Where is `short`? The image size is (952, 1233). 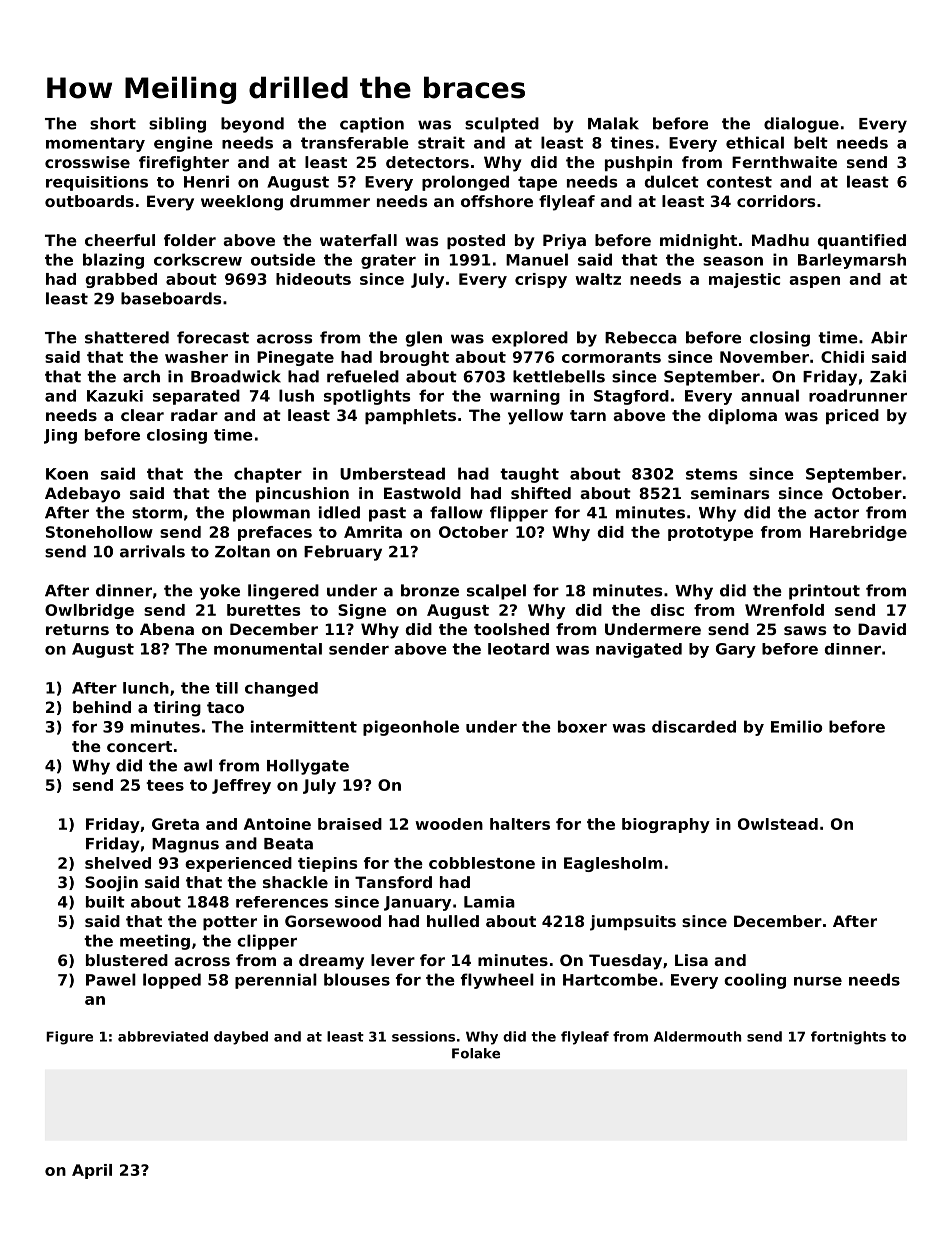
short is located at coordinates (113, 123).
